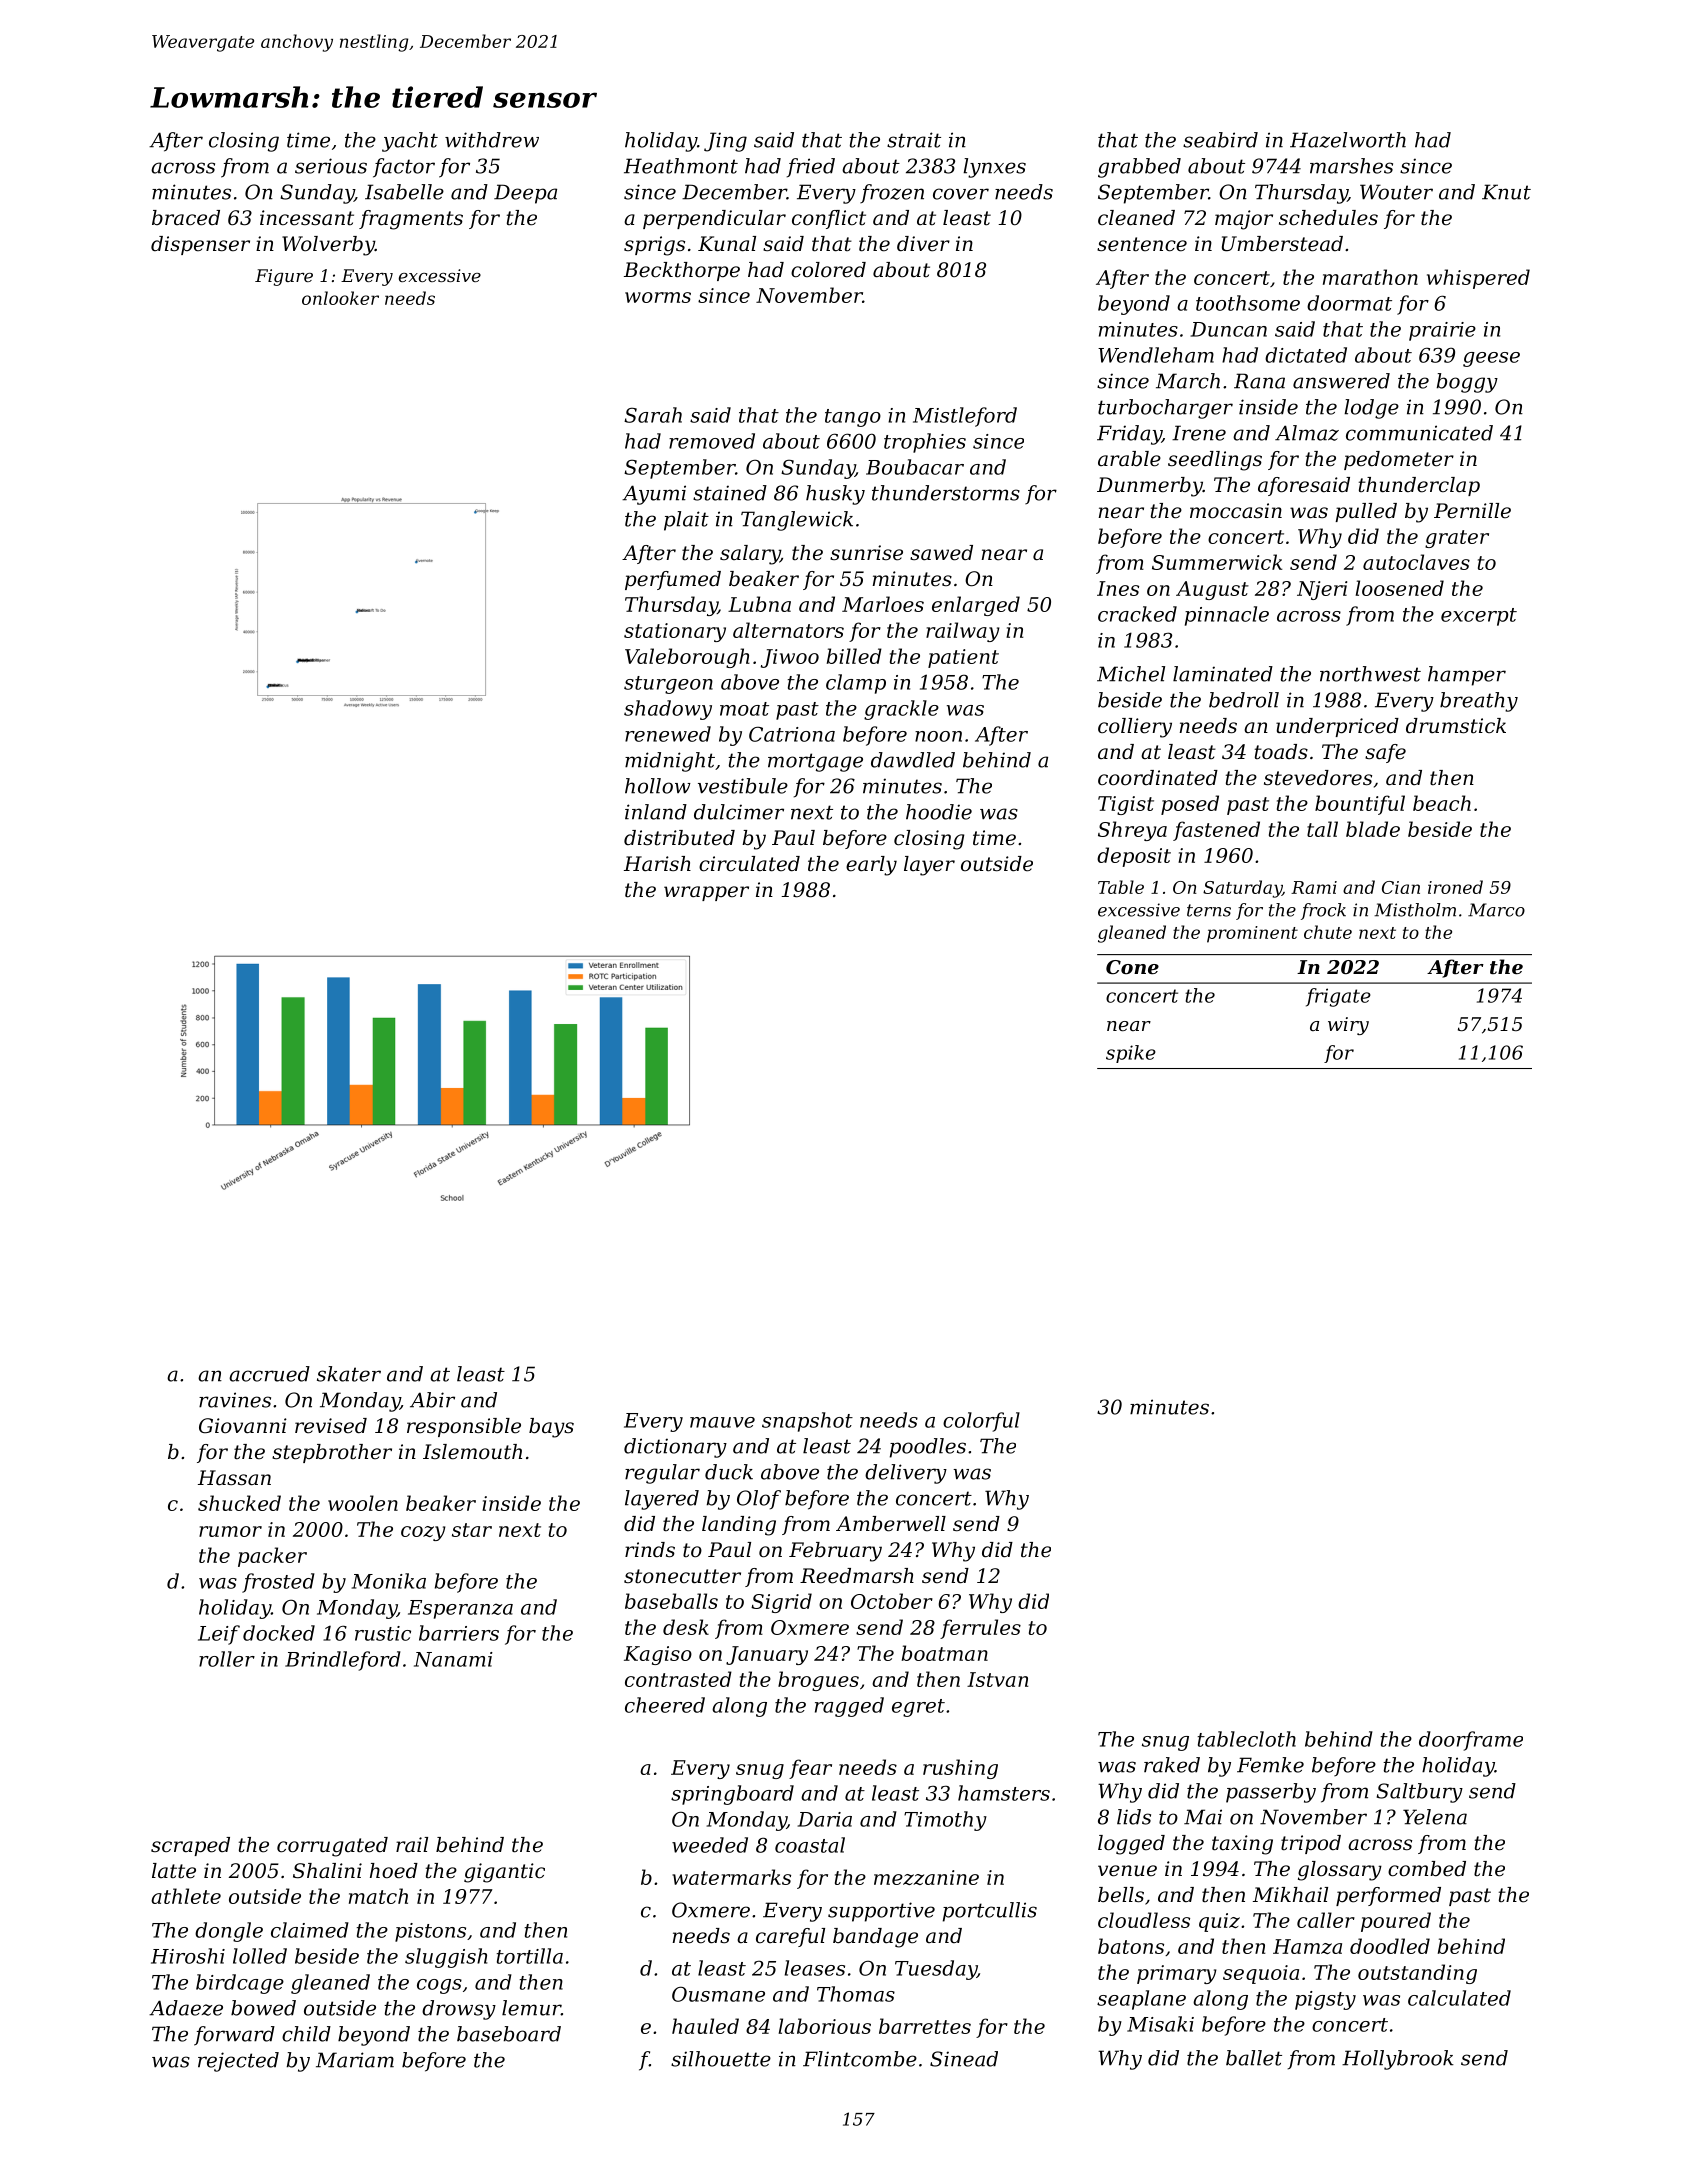 This screenshot has width=1683, height=2178. Describe the element at coordinates (714, 219) in the screenshot. I see `perpendicular` at that location.
